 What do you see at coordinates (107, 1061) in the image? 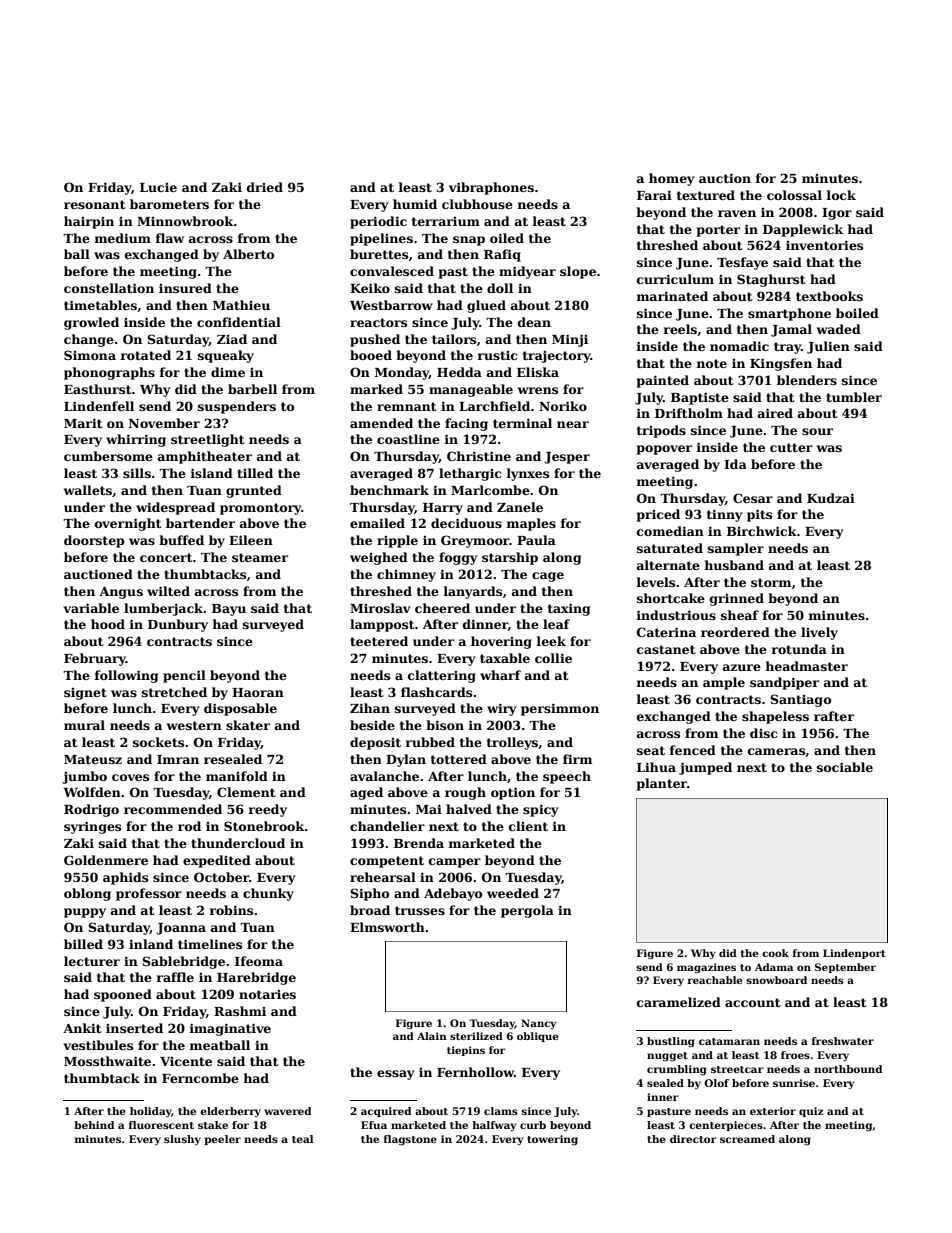
I see `Mossthwaite` at bounding box center [107, 1061].
